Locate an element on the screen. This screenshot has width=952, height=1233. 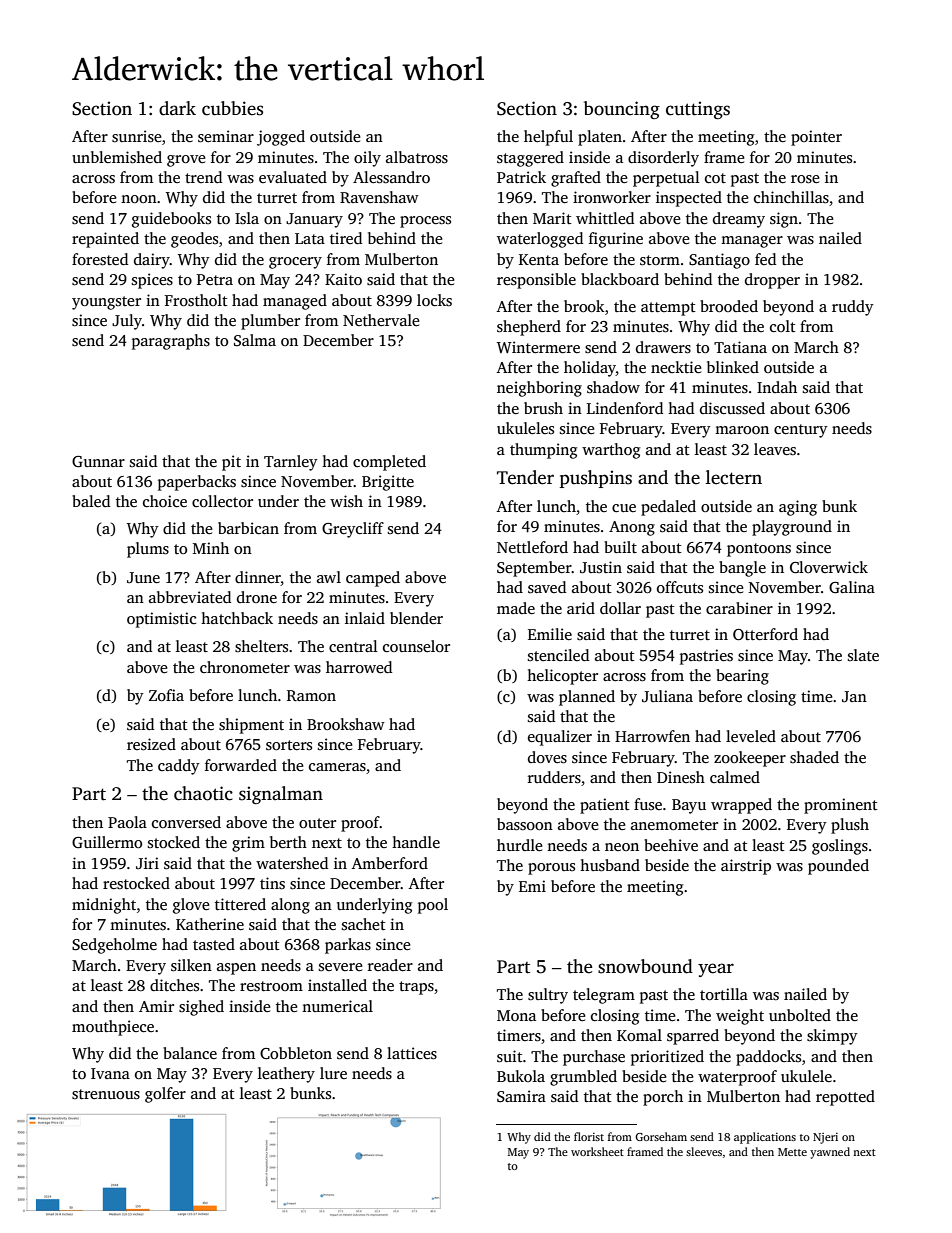
worksheet is located at coordinates (597, 1151).
